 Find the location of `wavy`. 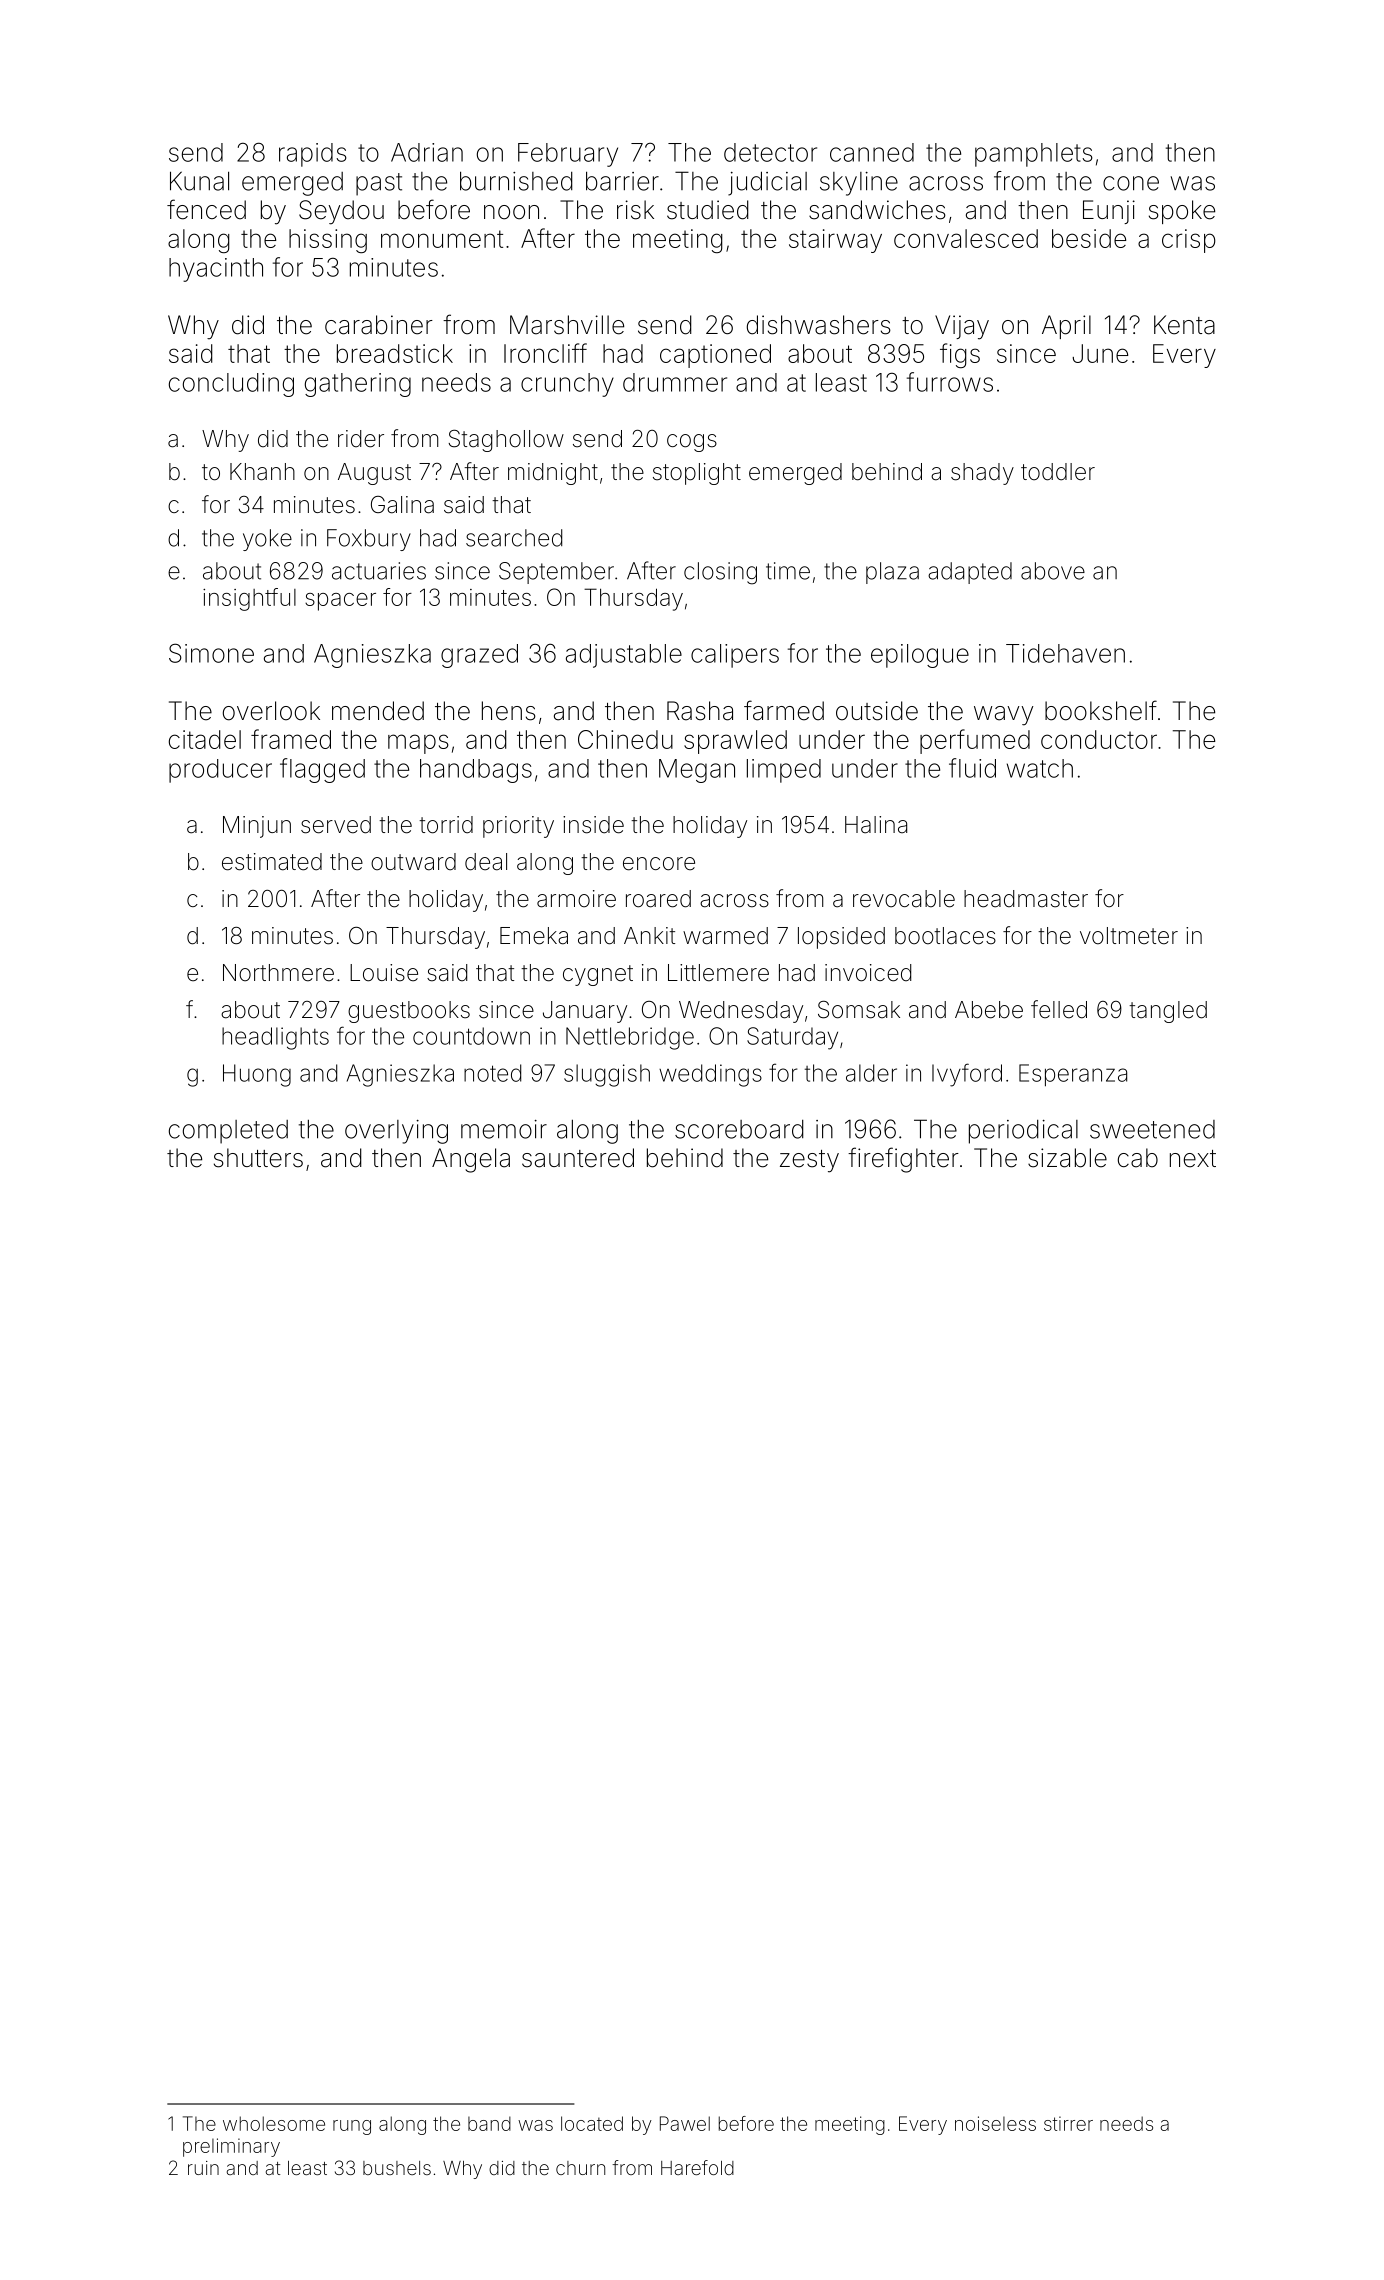

wavy is located at coordinates (1003, 716).
